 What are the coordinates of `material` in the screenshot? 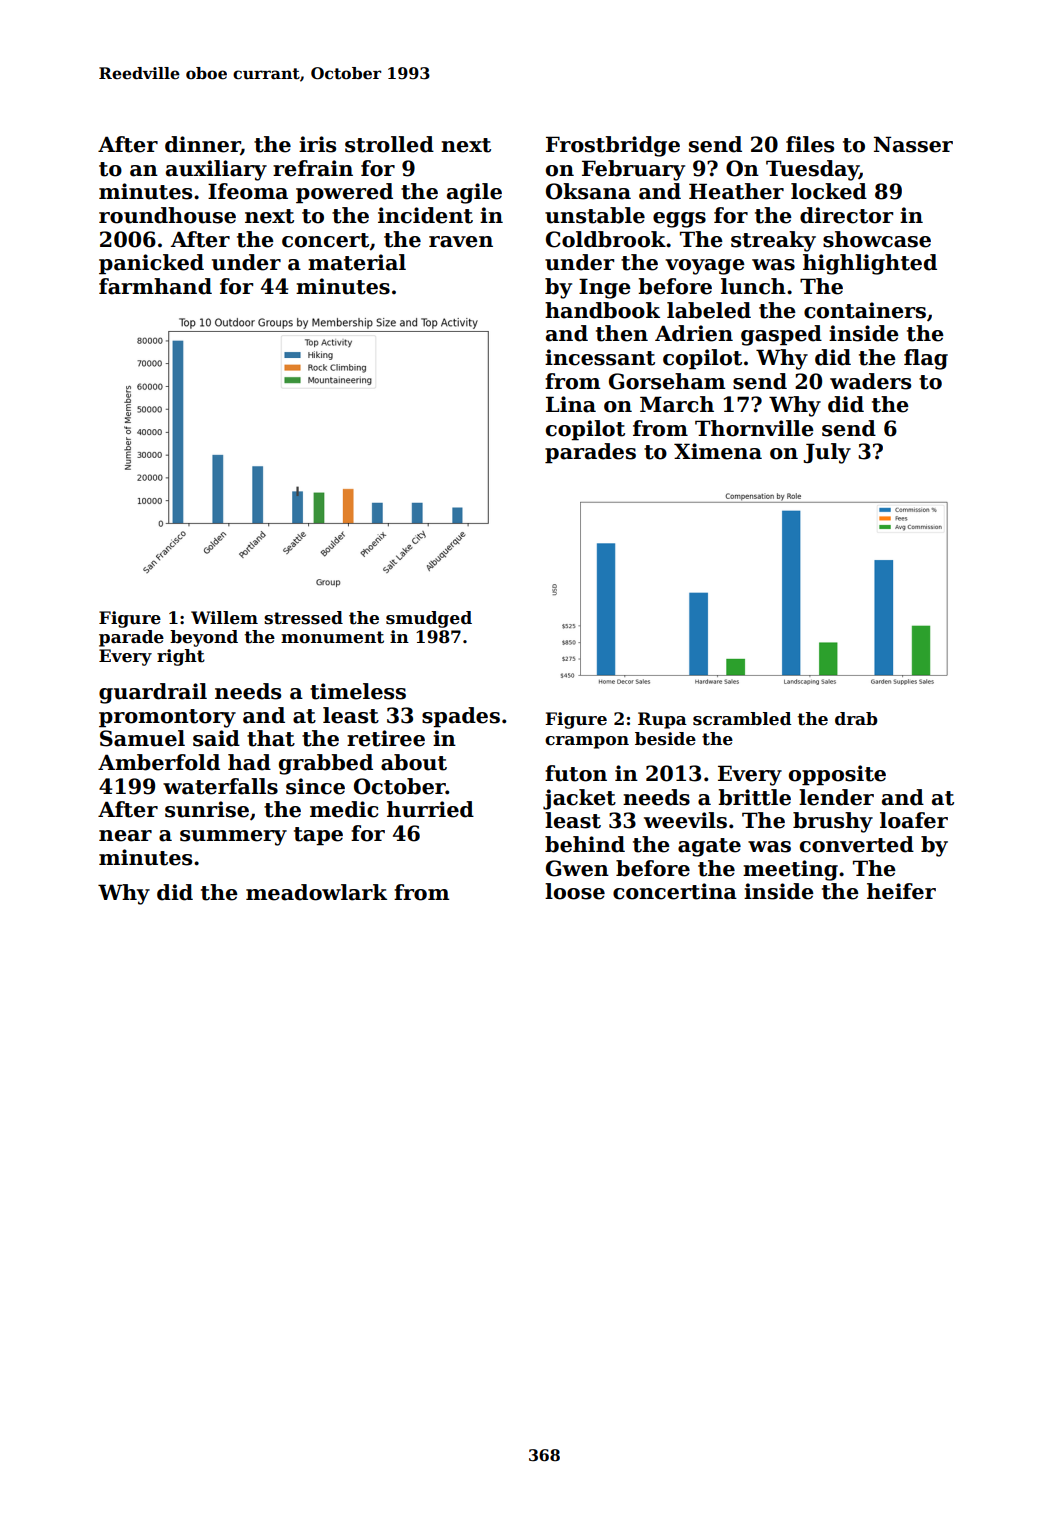 It's located at (357, 262).
